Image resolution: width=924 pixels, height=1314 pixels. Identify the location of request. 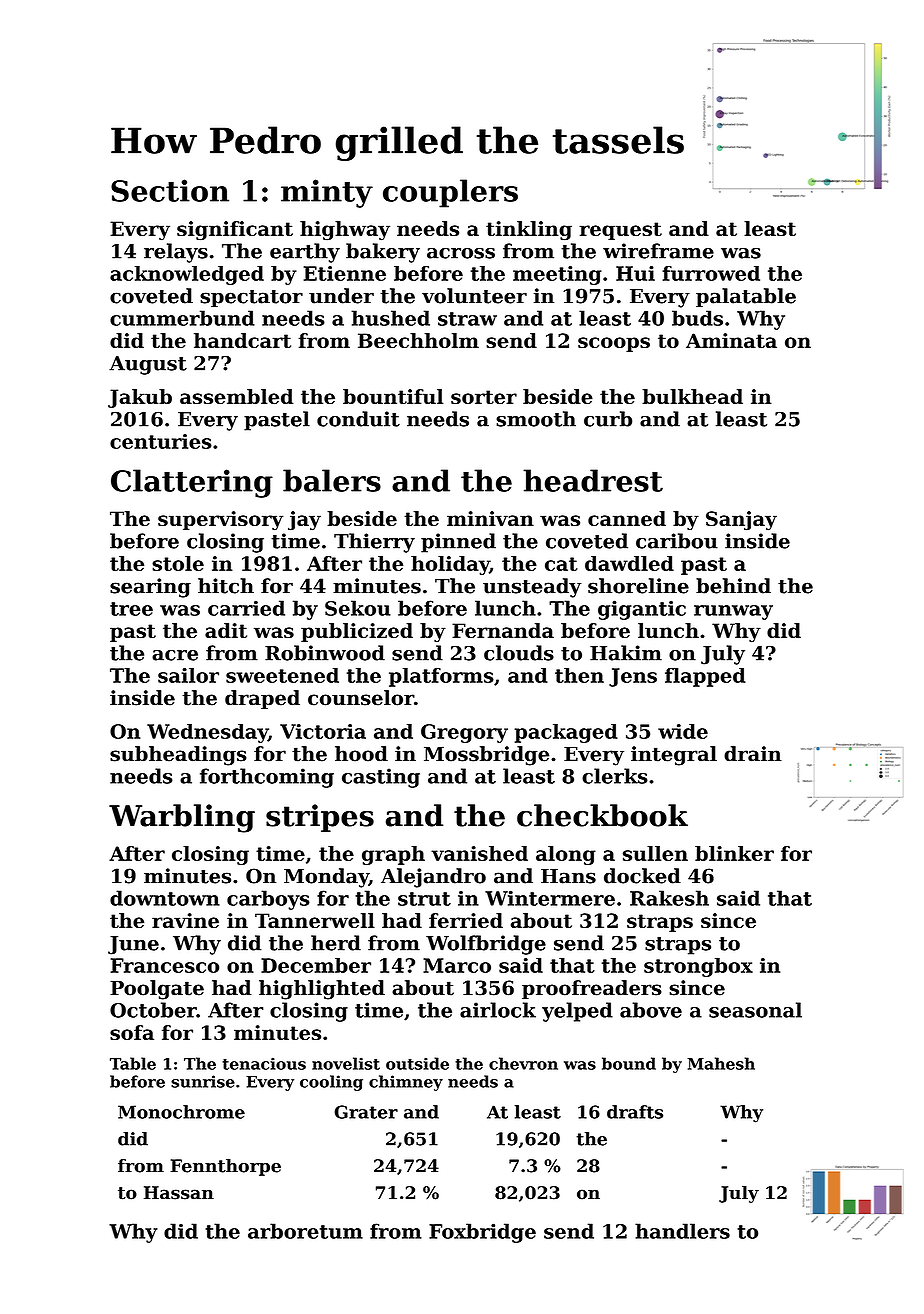
(620, 231).
